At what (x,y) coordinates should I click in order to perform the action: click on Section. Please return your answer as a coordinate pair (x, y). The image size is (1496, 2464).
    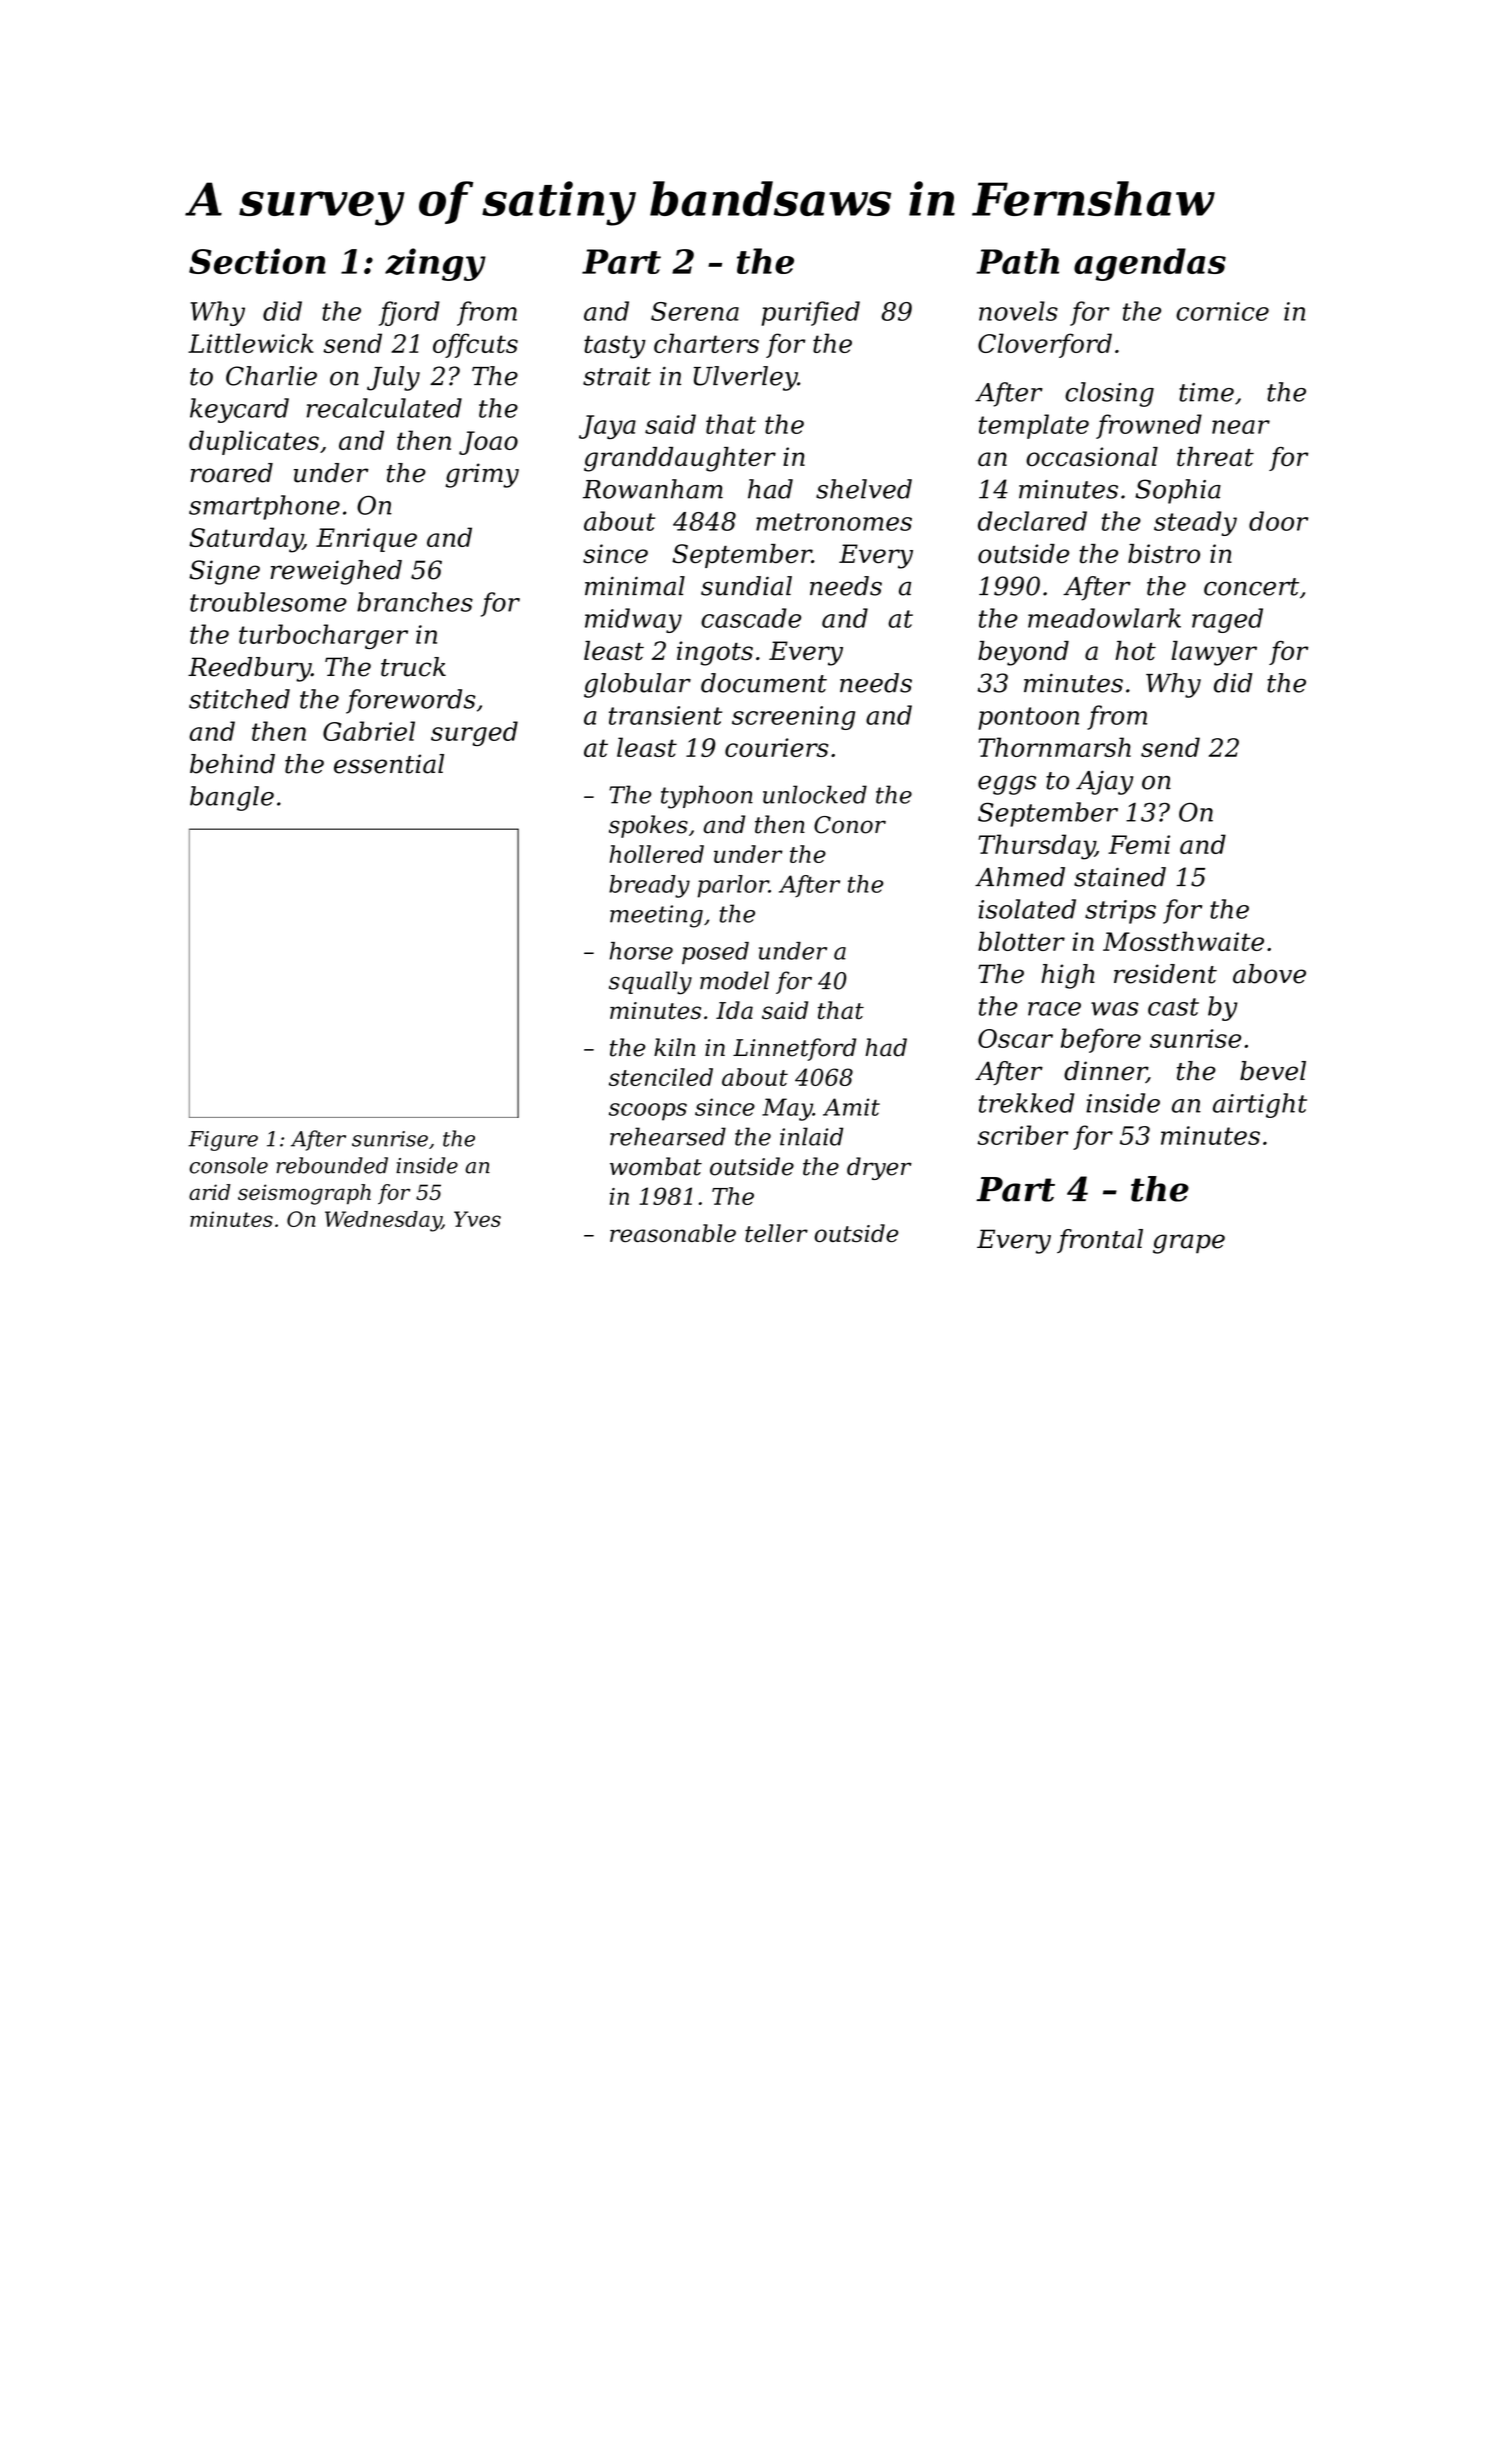
    Looking at the image, I should click on (257, 261).
